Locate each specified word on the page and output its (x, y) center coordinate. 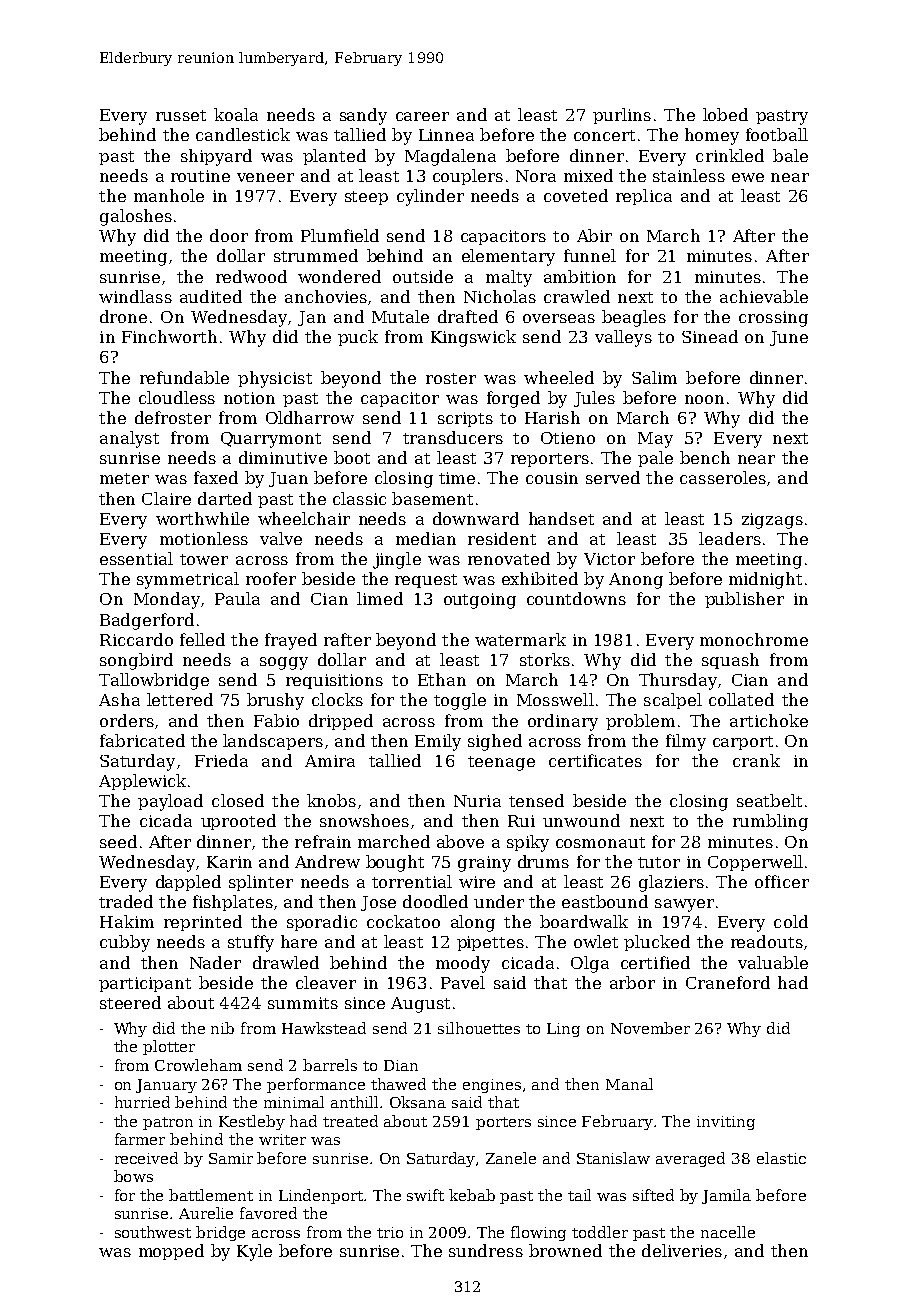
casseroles (723, 477)
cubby (125, 943)
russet (181, 115)
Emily (438, 742)
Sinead (710, 336)
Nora (536, 176)
